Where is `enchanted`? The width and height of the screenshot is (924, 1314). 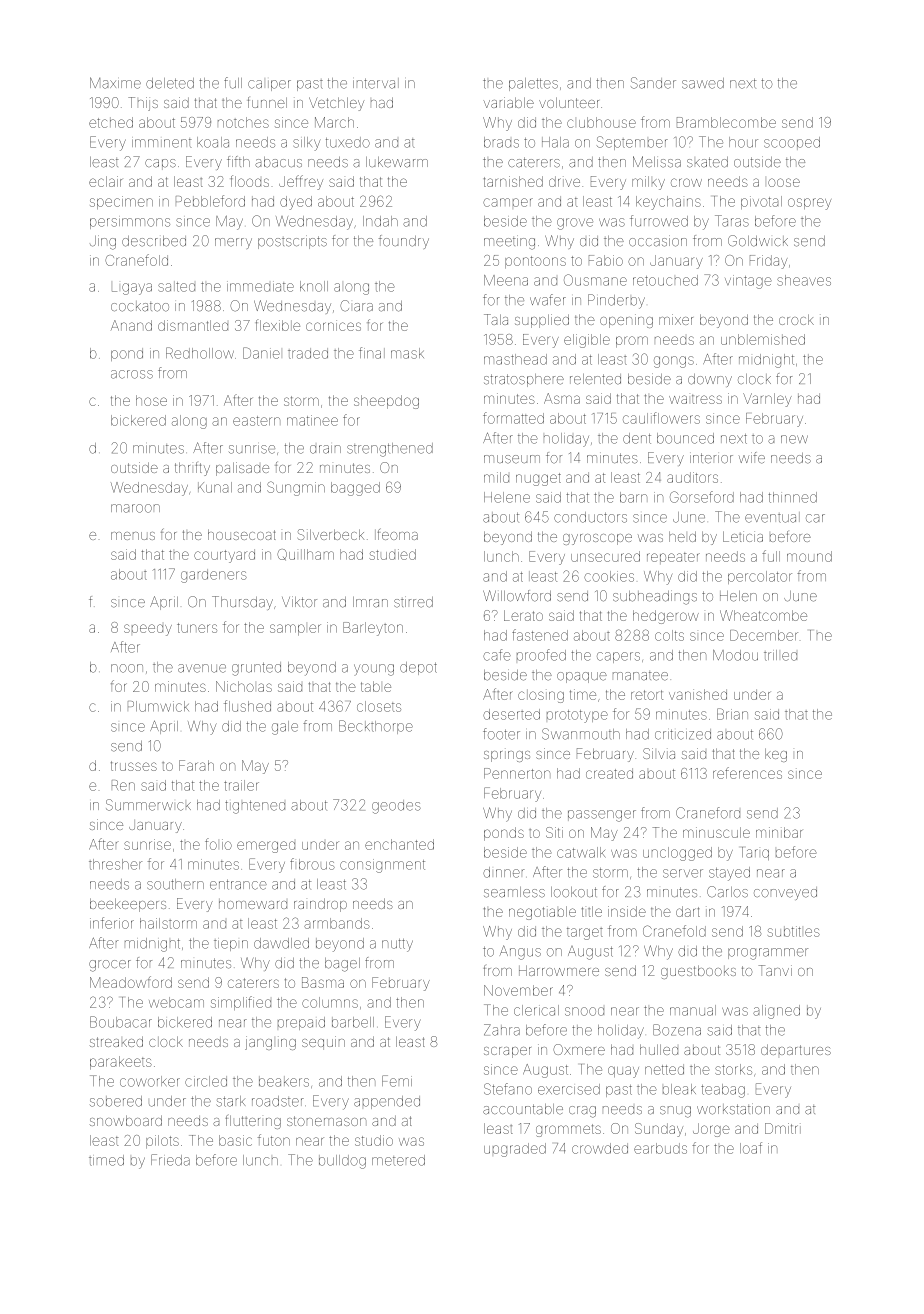
enchanted is located at coordinates (399, 844).
